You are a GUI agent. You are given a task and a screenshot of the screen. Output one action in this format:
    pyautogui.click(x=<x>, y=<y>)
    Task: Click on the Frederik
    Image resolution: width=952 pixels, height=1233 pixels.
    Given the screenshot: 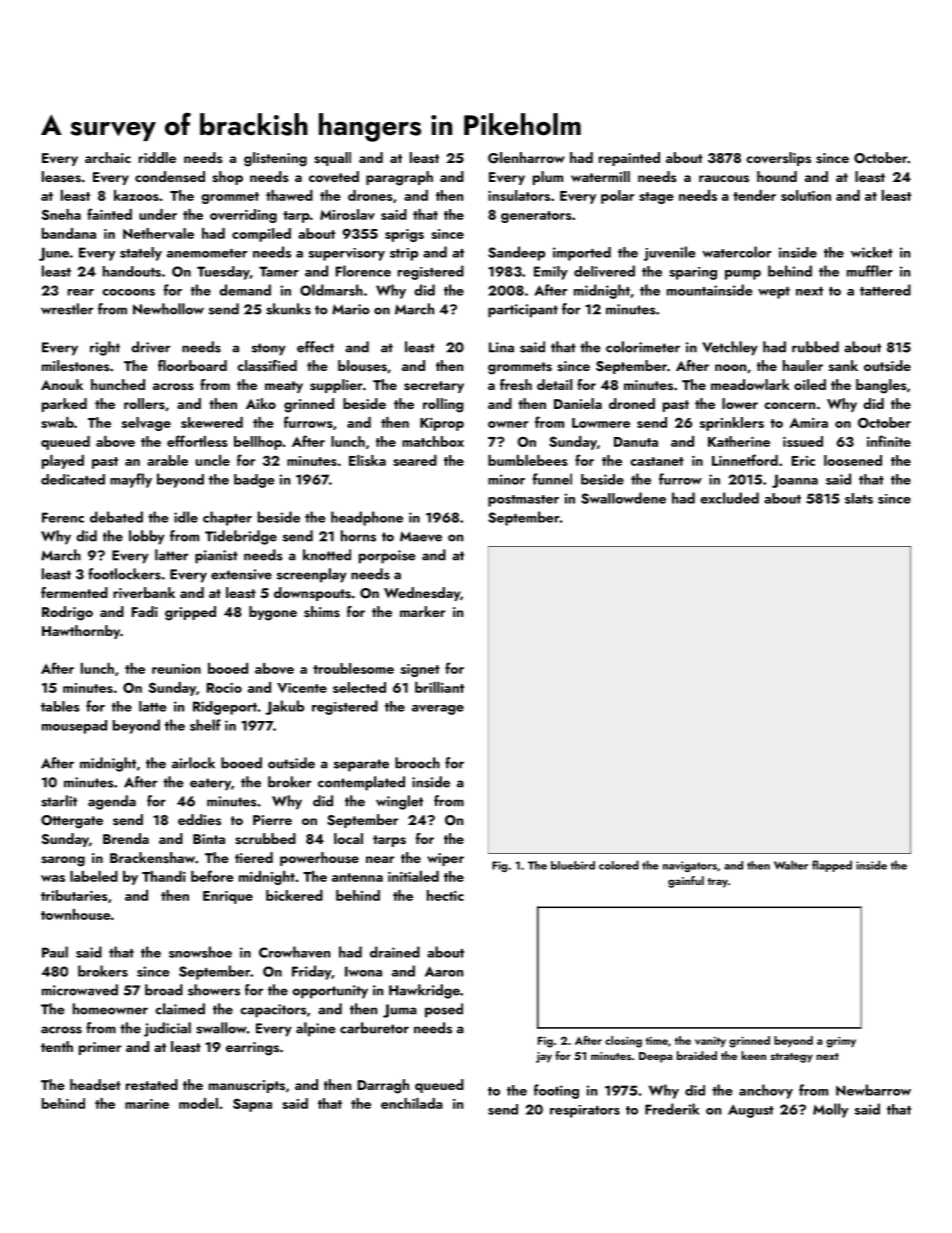 What is the action you would take?
    pyautogui.click(x=672, y=1109)
